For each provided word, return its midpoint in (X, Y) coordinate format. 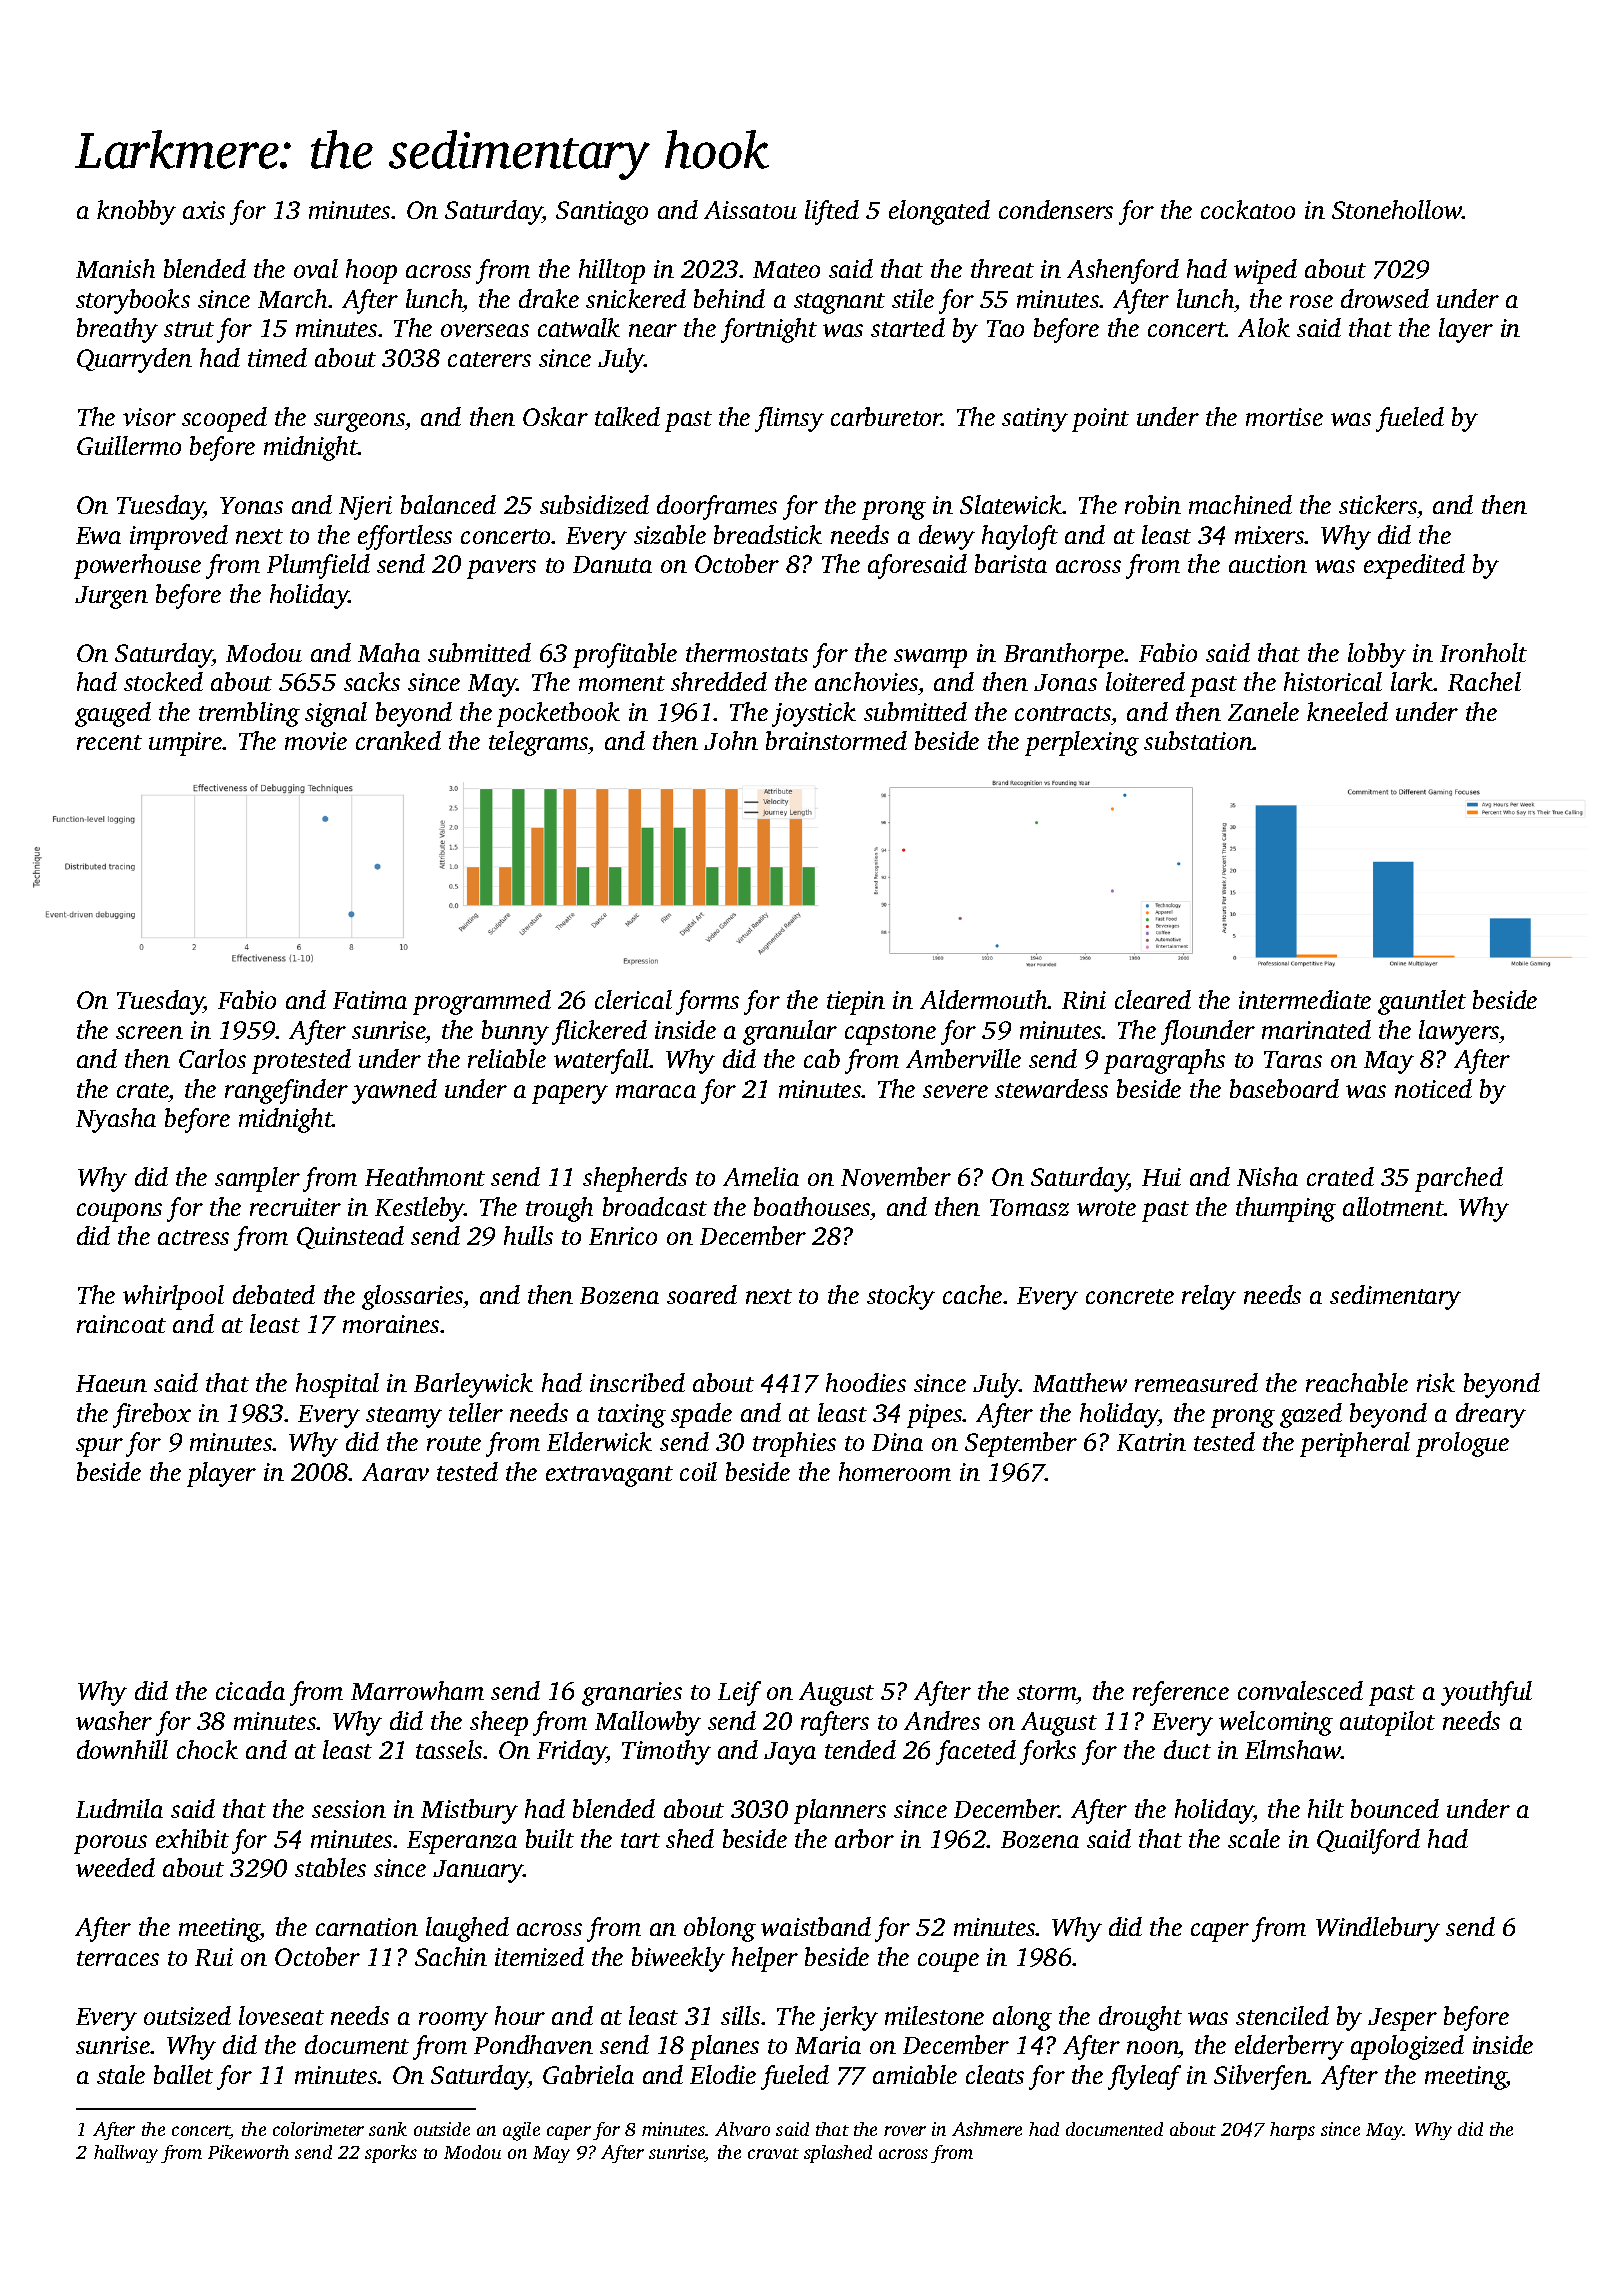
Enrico (623, 1236)
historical (1333, 681)
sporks (391, 2154)
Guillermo (129, 445)
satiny (1035, 420)
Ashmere (987, 2129)
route (454, 1443)
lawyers (1459, 1032)
